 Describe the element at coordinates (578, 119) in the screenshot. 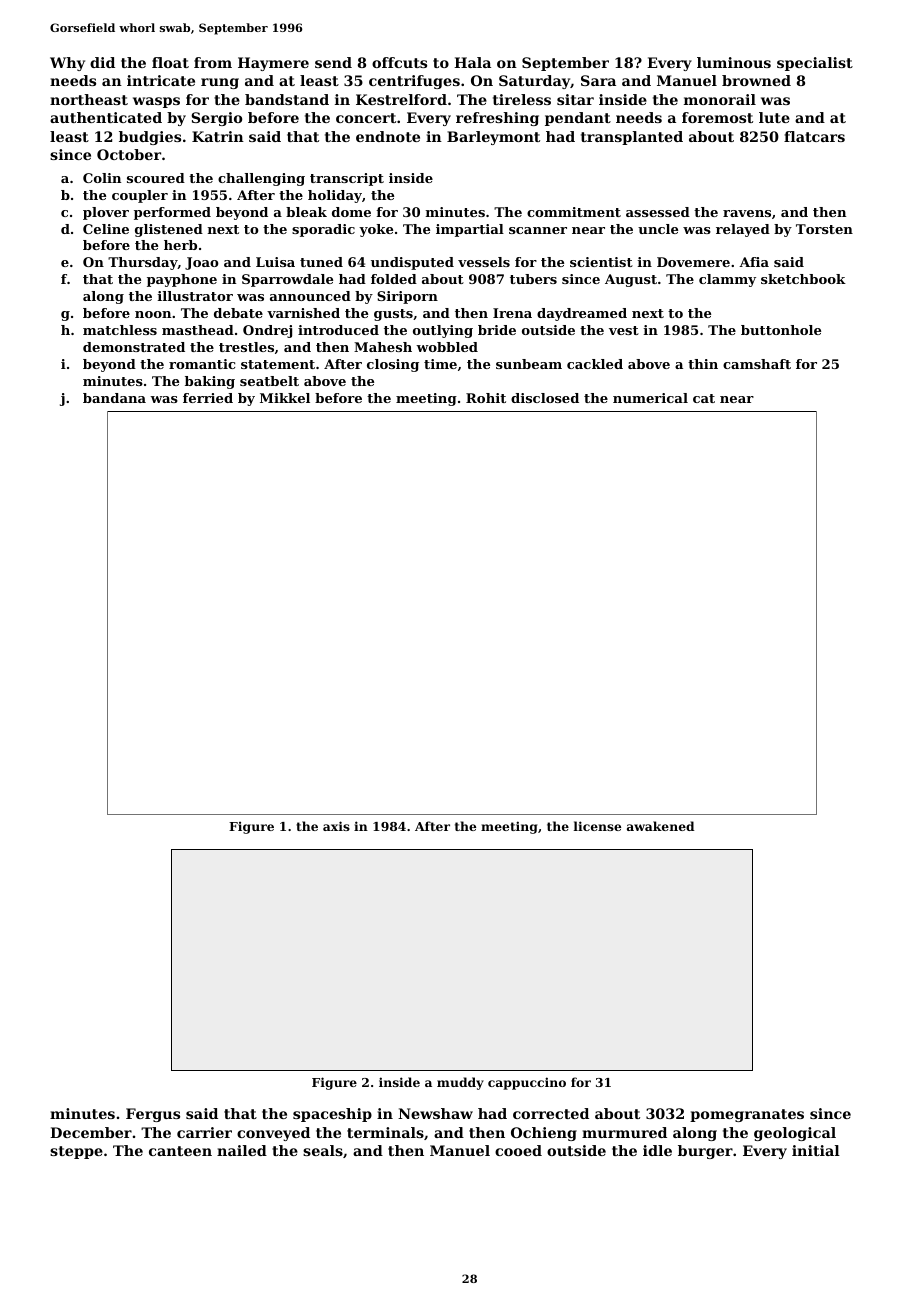

I see `pendant` at that location.
